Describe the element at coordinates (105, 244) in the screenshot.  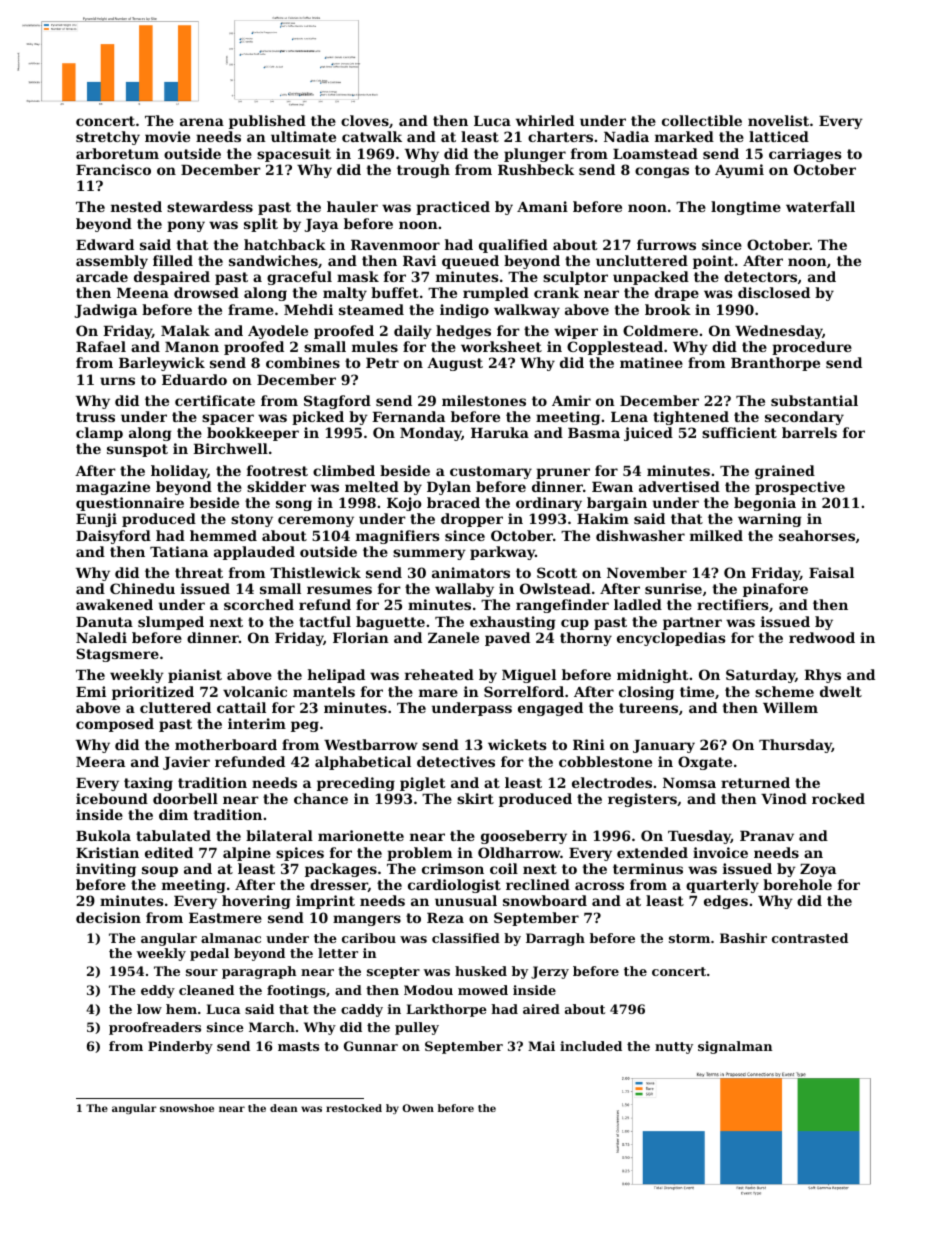
I see `Edward` at that location.
